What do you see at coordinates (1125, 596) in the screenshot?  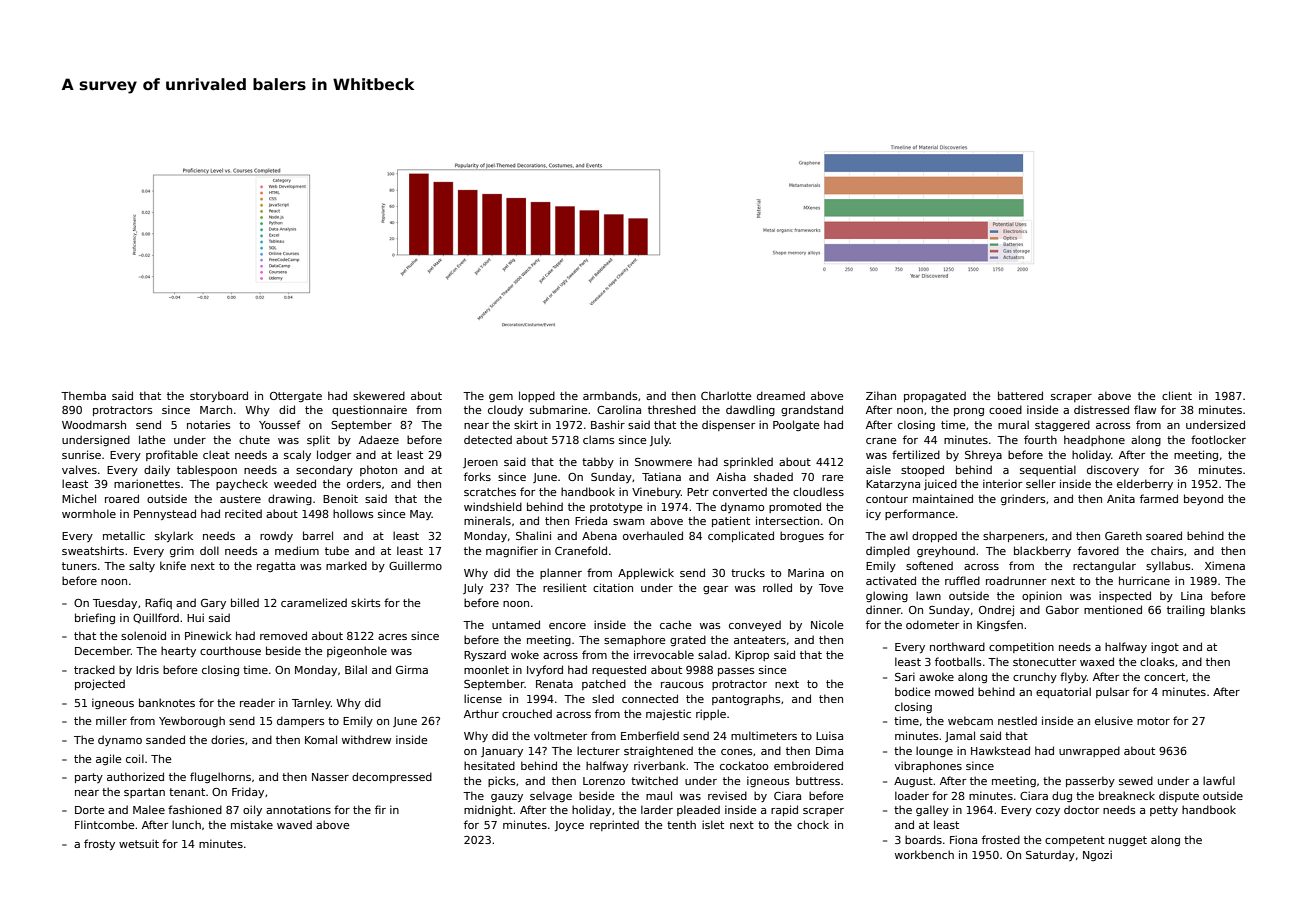 I see `inspected` at bounding box center [1125, 596].
